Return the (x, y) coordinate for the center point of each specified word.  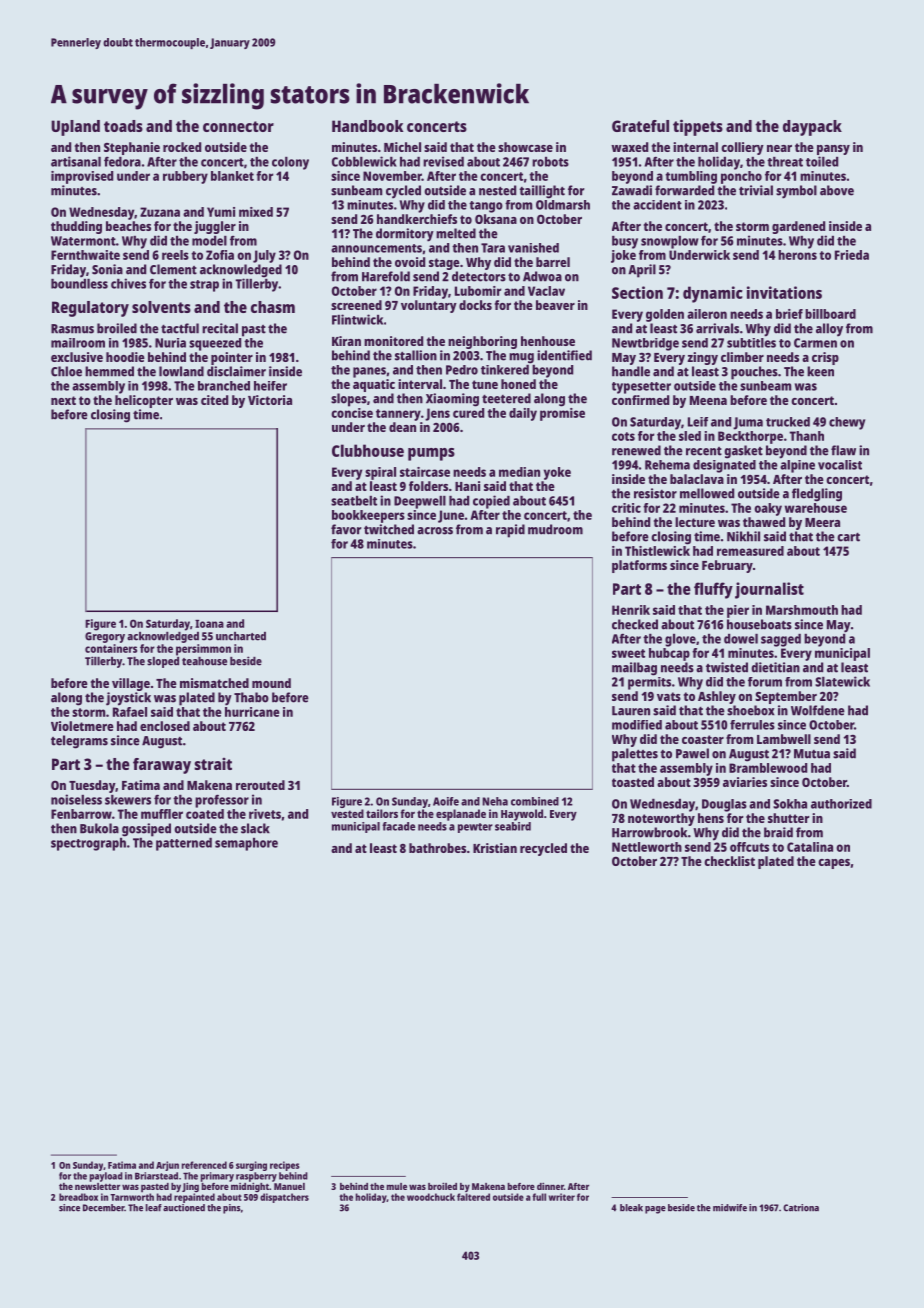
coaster (703, 739)
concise (352, 413)
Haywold (522, 815)
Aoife (446, 801)
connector (238, 126)
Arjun (167, 1166)
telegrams (79, 742)
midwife (730, 1208)
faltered (473, 1197)
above (837, 190)
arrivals (717, 328)
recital (220, 328)
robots (550, 162)
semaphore (246, 844)
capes (834, 864)
